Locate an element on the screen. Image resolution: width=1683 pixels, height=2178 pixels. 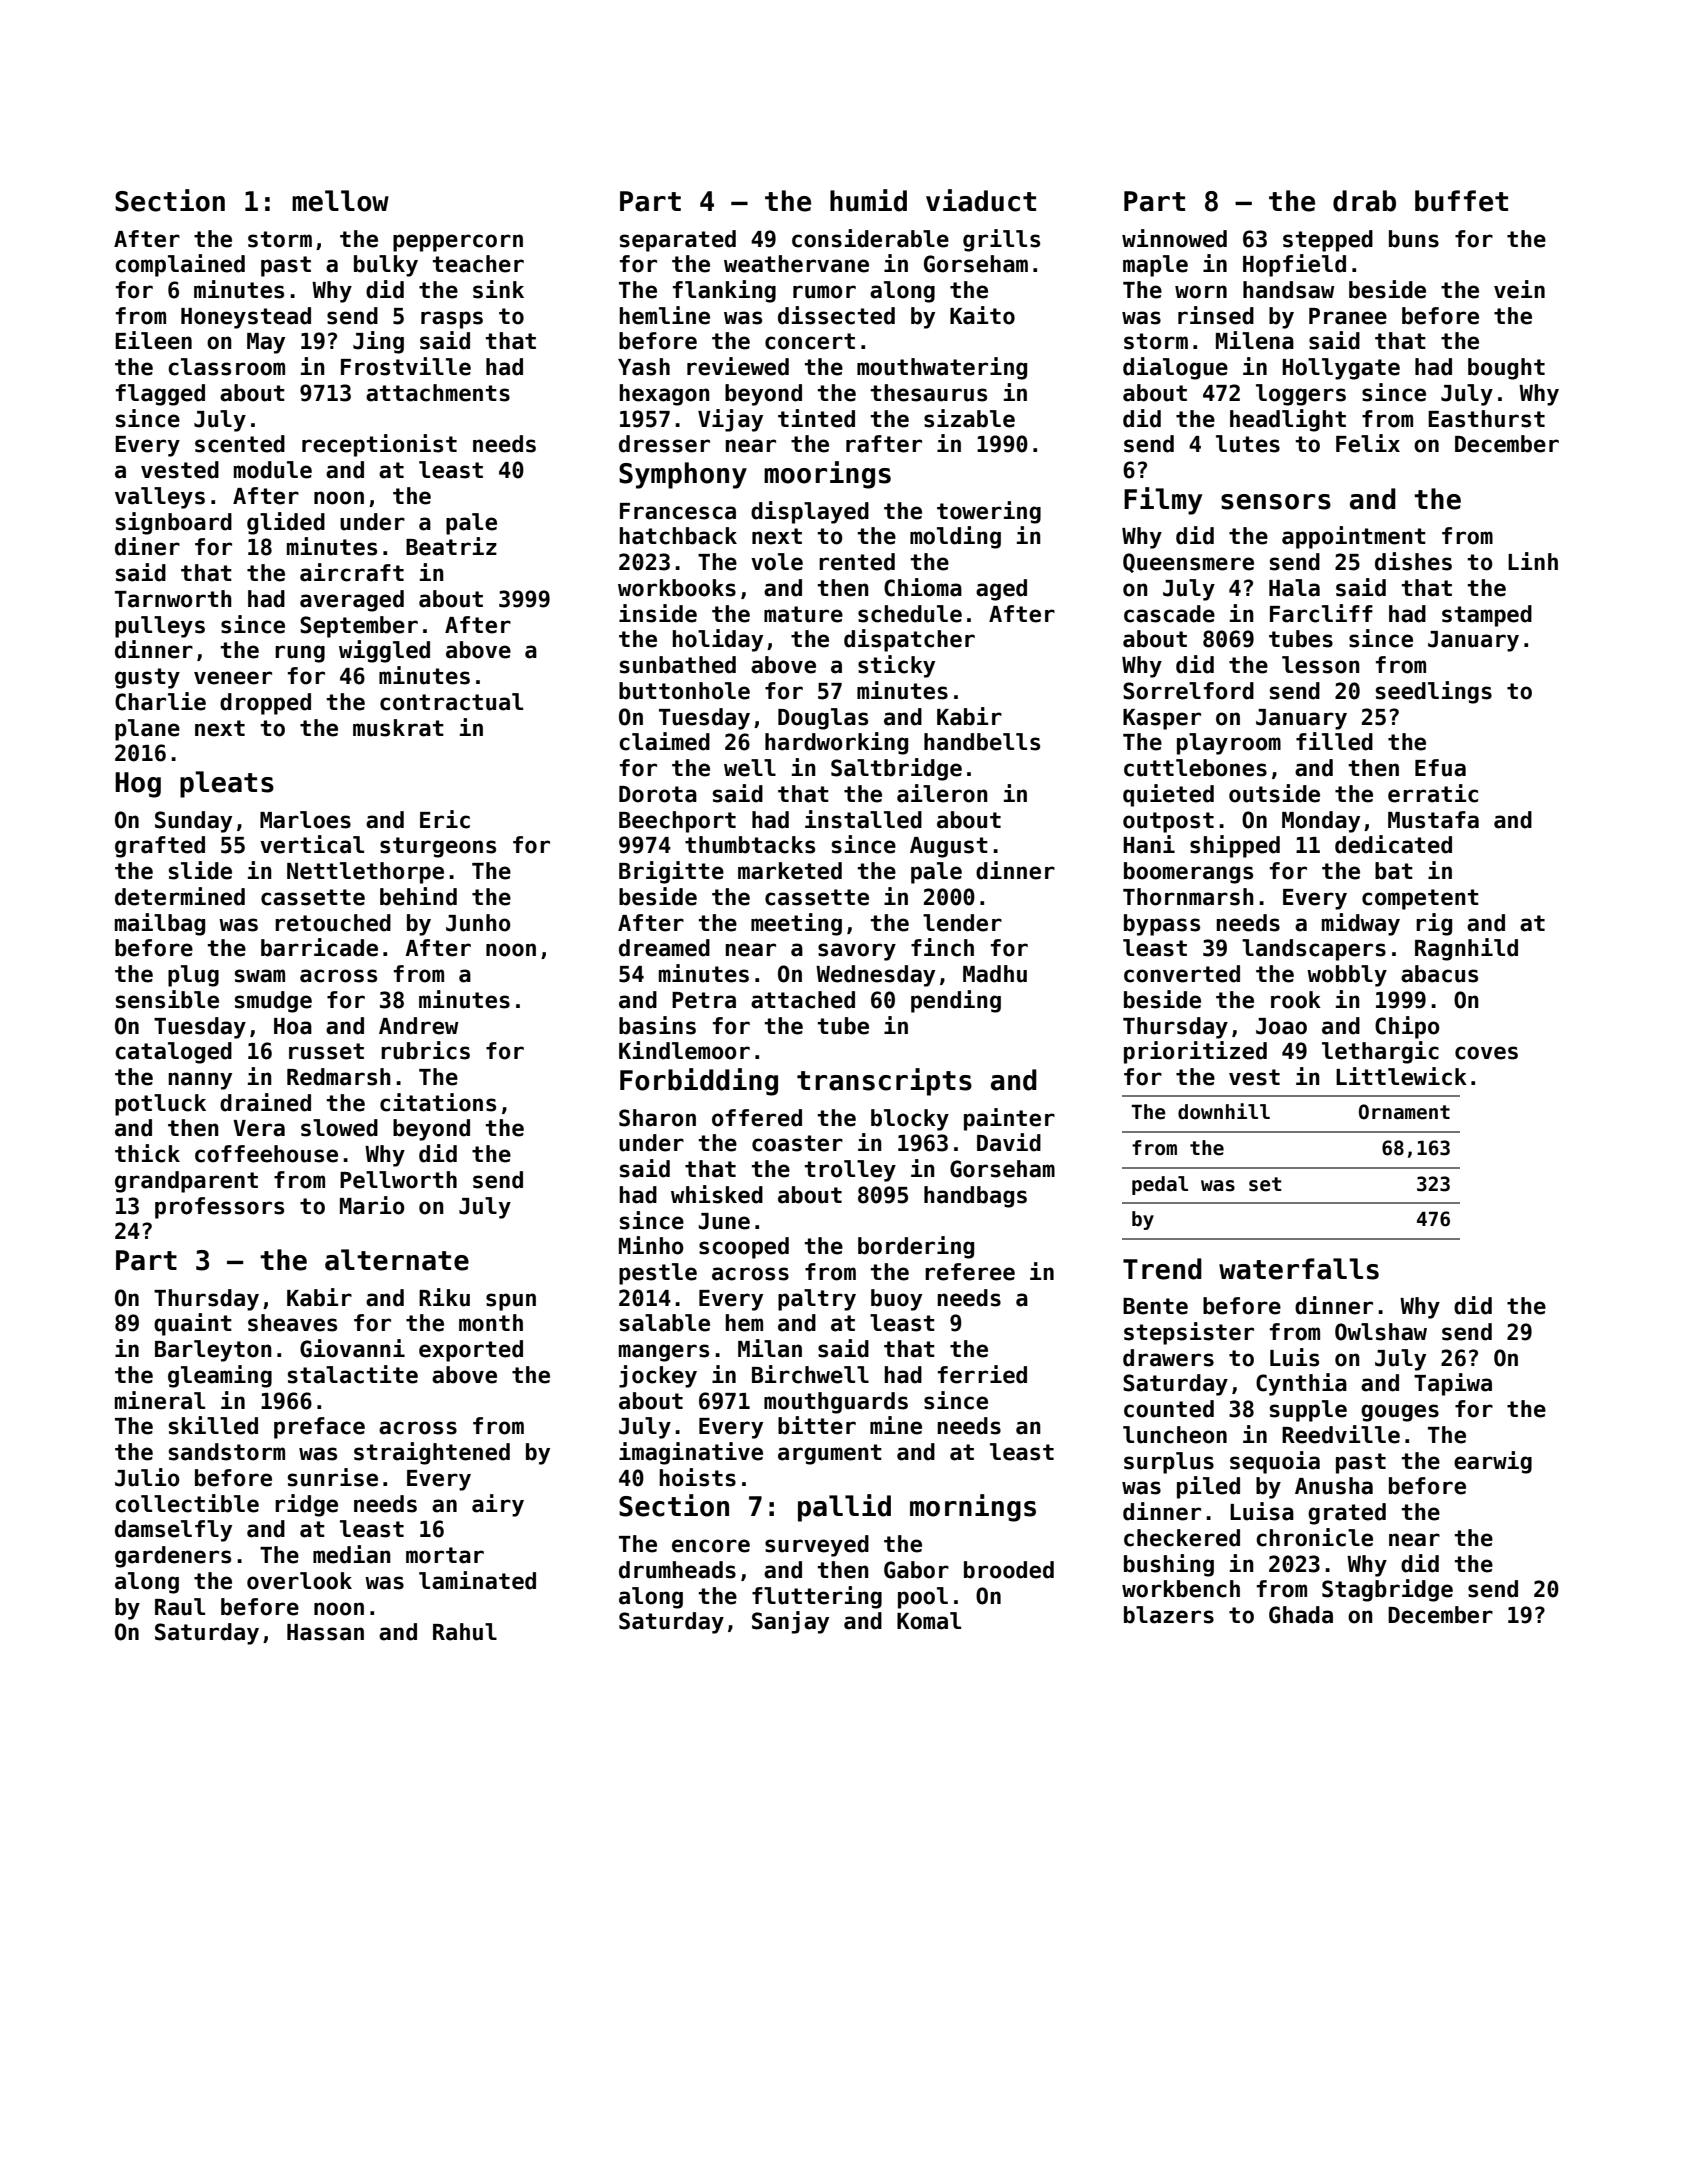
Eileen is located at coordinates (153, 340).
